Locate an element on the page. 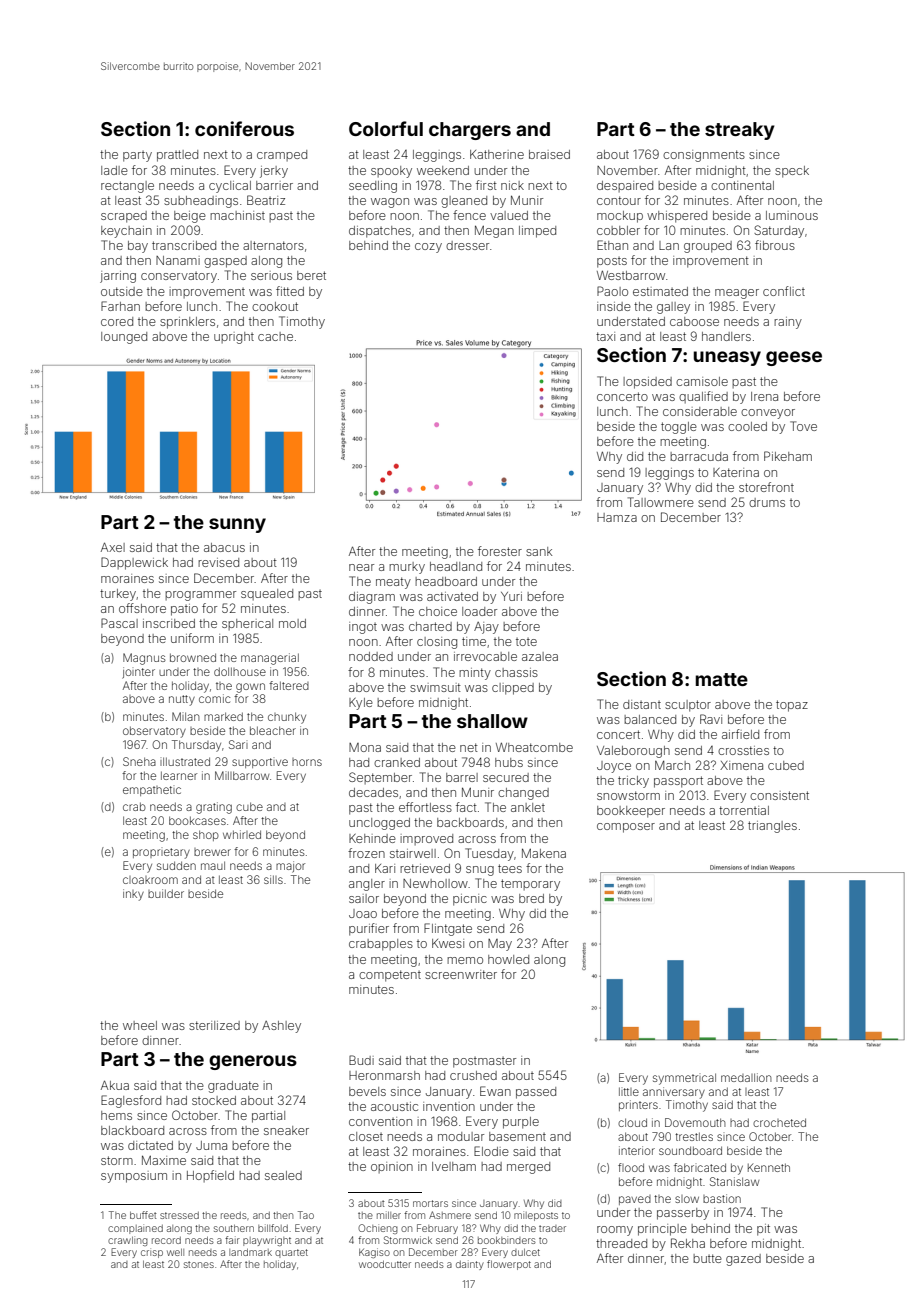 The width and height of the image is (924, 1308). chargers is located at coordinates (470, 131).
